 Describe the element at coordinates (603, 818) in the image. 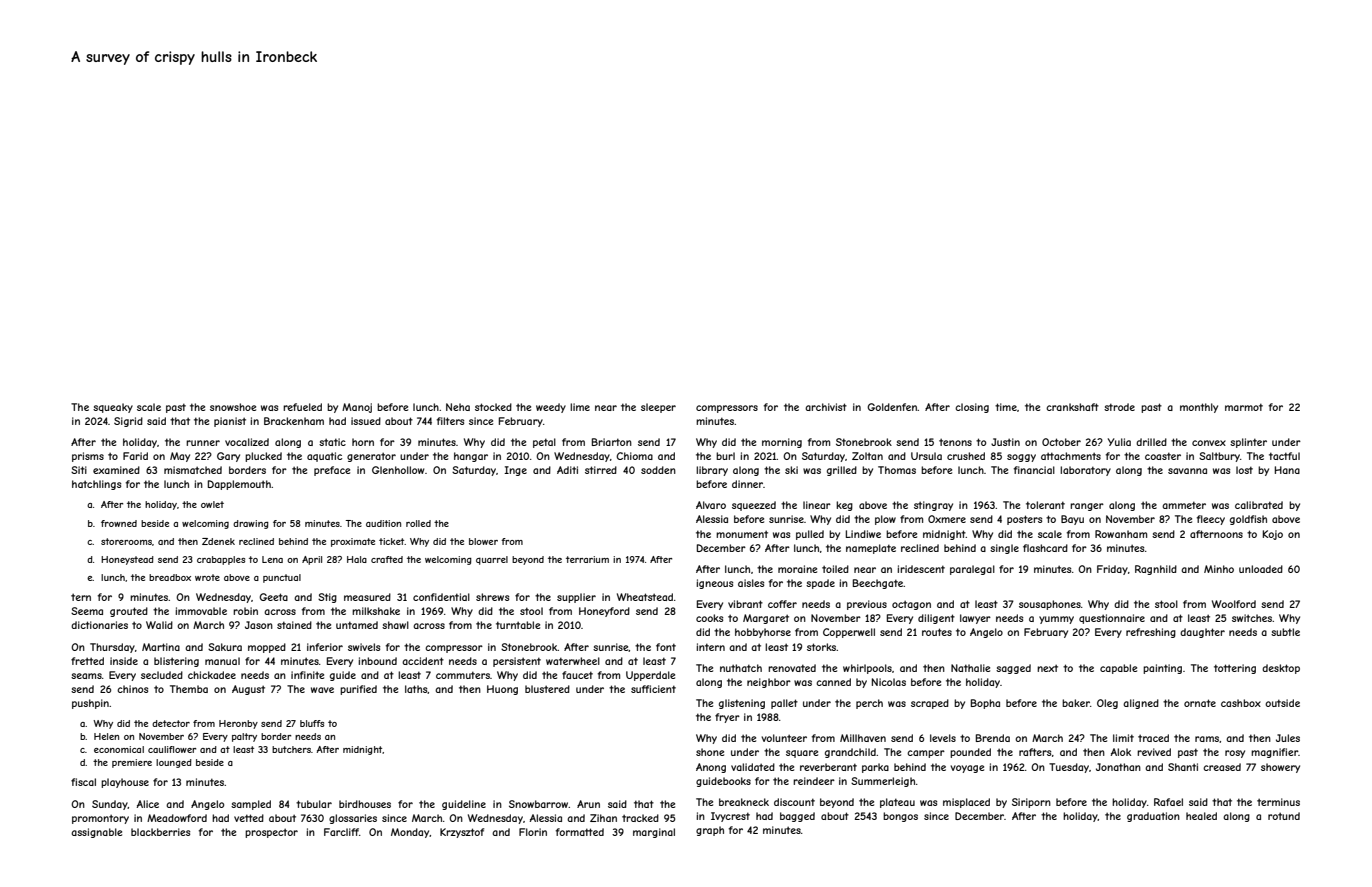

I see `Zihan` at that location.
